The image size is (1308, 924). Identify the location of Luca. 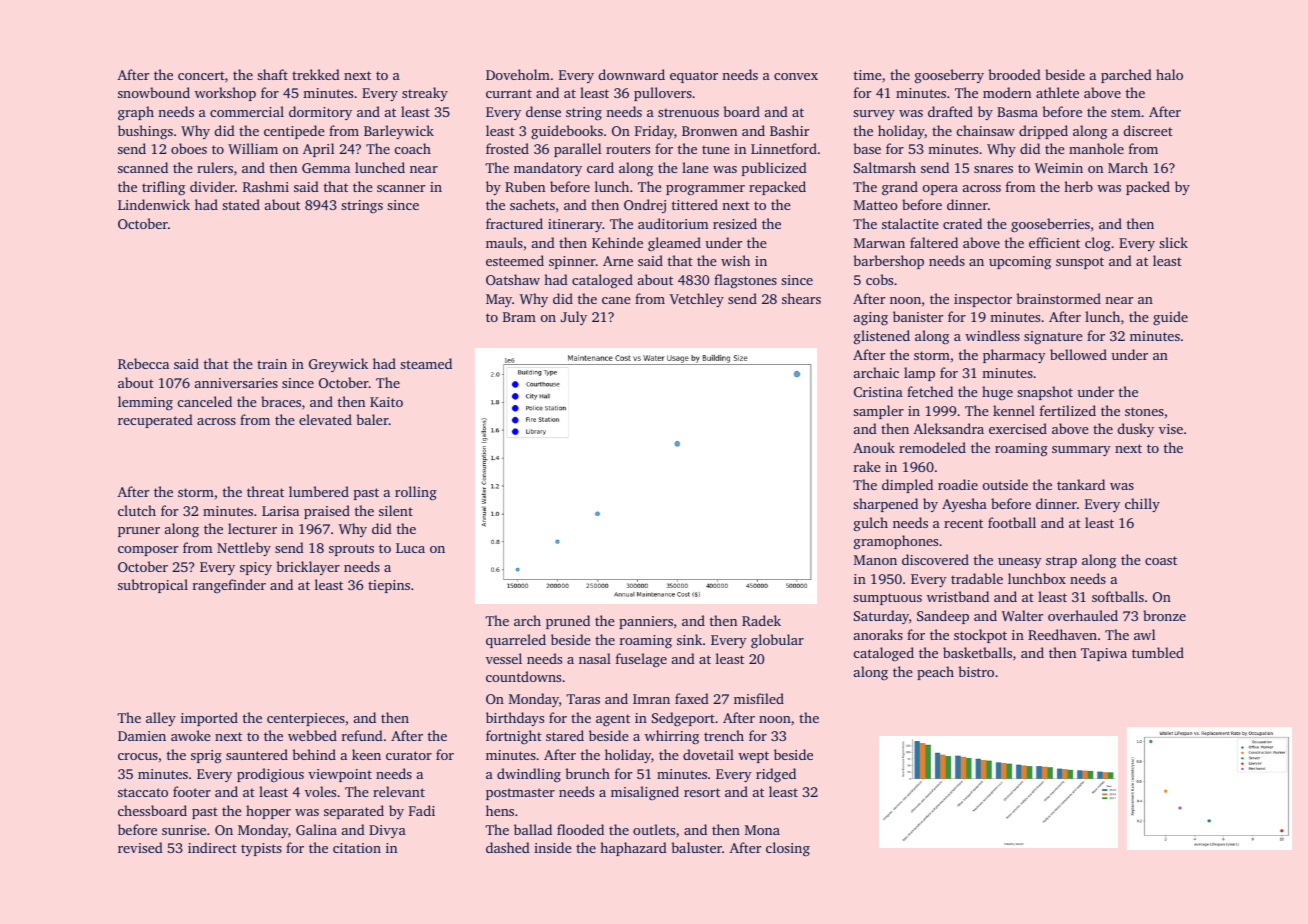
(410, 548).
